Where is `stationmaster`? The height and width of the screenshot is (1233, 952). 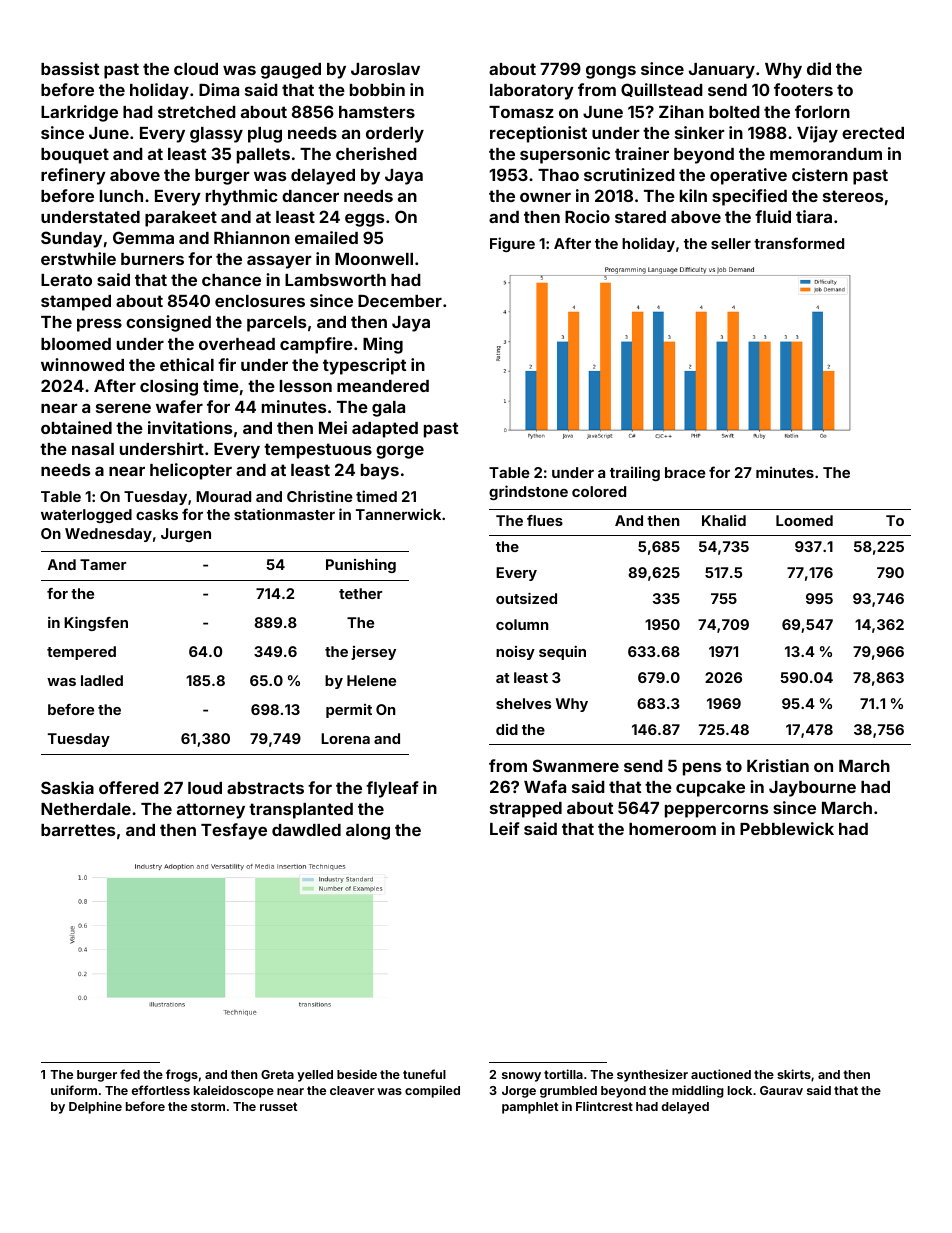 stationmaster is located at coordinates (284, 514).
